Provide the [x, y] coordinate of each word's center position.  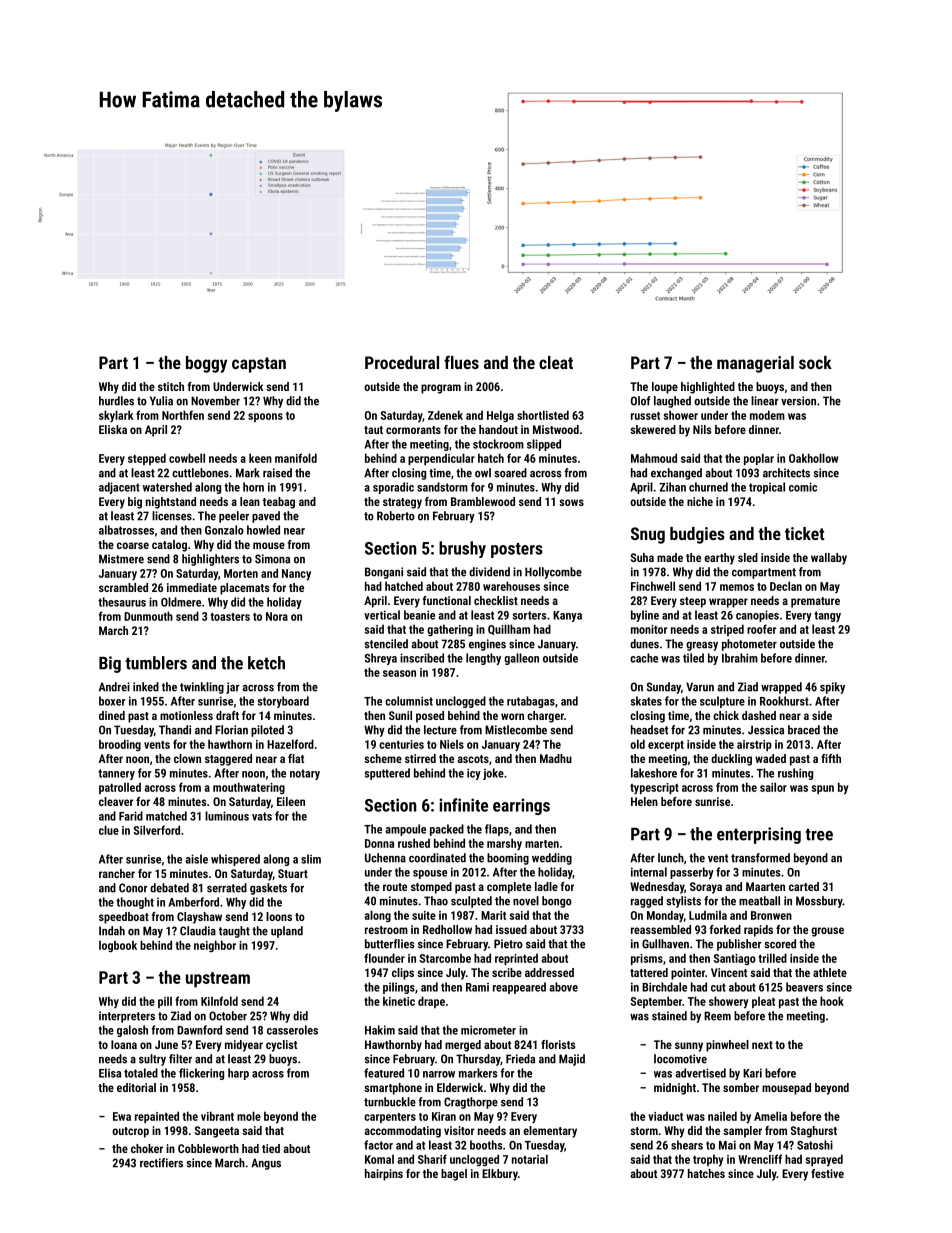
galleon [521, 659]
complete [509, 888]
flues [461, 362]
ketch [266, 663]
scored [780, 944]
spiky [832, 688]
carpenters [390, 1118]
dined [112, 715]
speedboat [124, 918]
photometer [749, 645]
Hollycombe [553, 573]
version [798, 401]
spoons [265, 417]
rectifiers [161, 1163]
